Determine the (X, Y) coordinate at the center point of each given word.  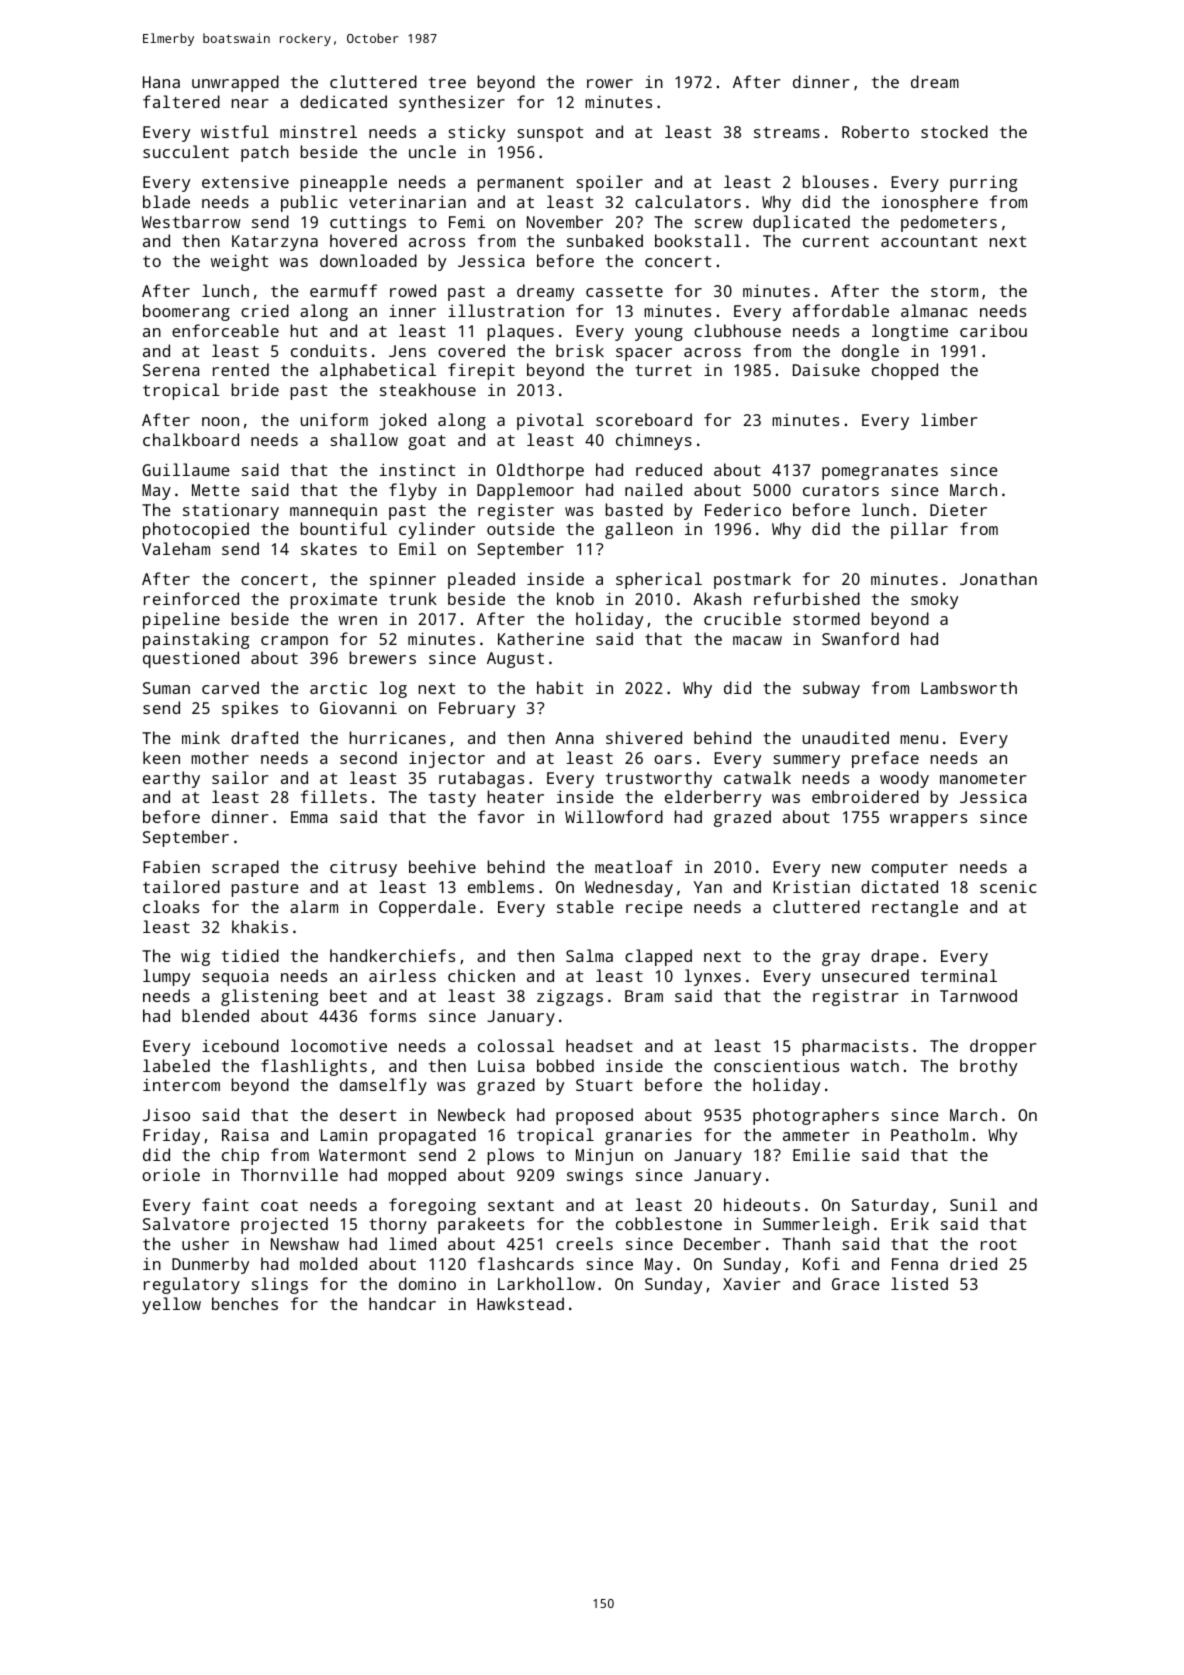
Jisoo (166, 1114)
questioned (191, 659)
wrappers (928, 820)
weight (239, 262)
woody (904, 779)
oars (673, 759)
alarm (314, 906)
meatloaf (634, 866)
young (659, 334)
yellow (171, 1305)
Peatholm (929, 1134)
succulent (186, 151)
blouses (836, 181)
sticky (477, 133)
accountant (929, 241)
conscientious (776, 1065)
